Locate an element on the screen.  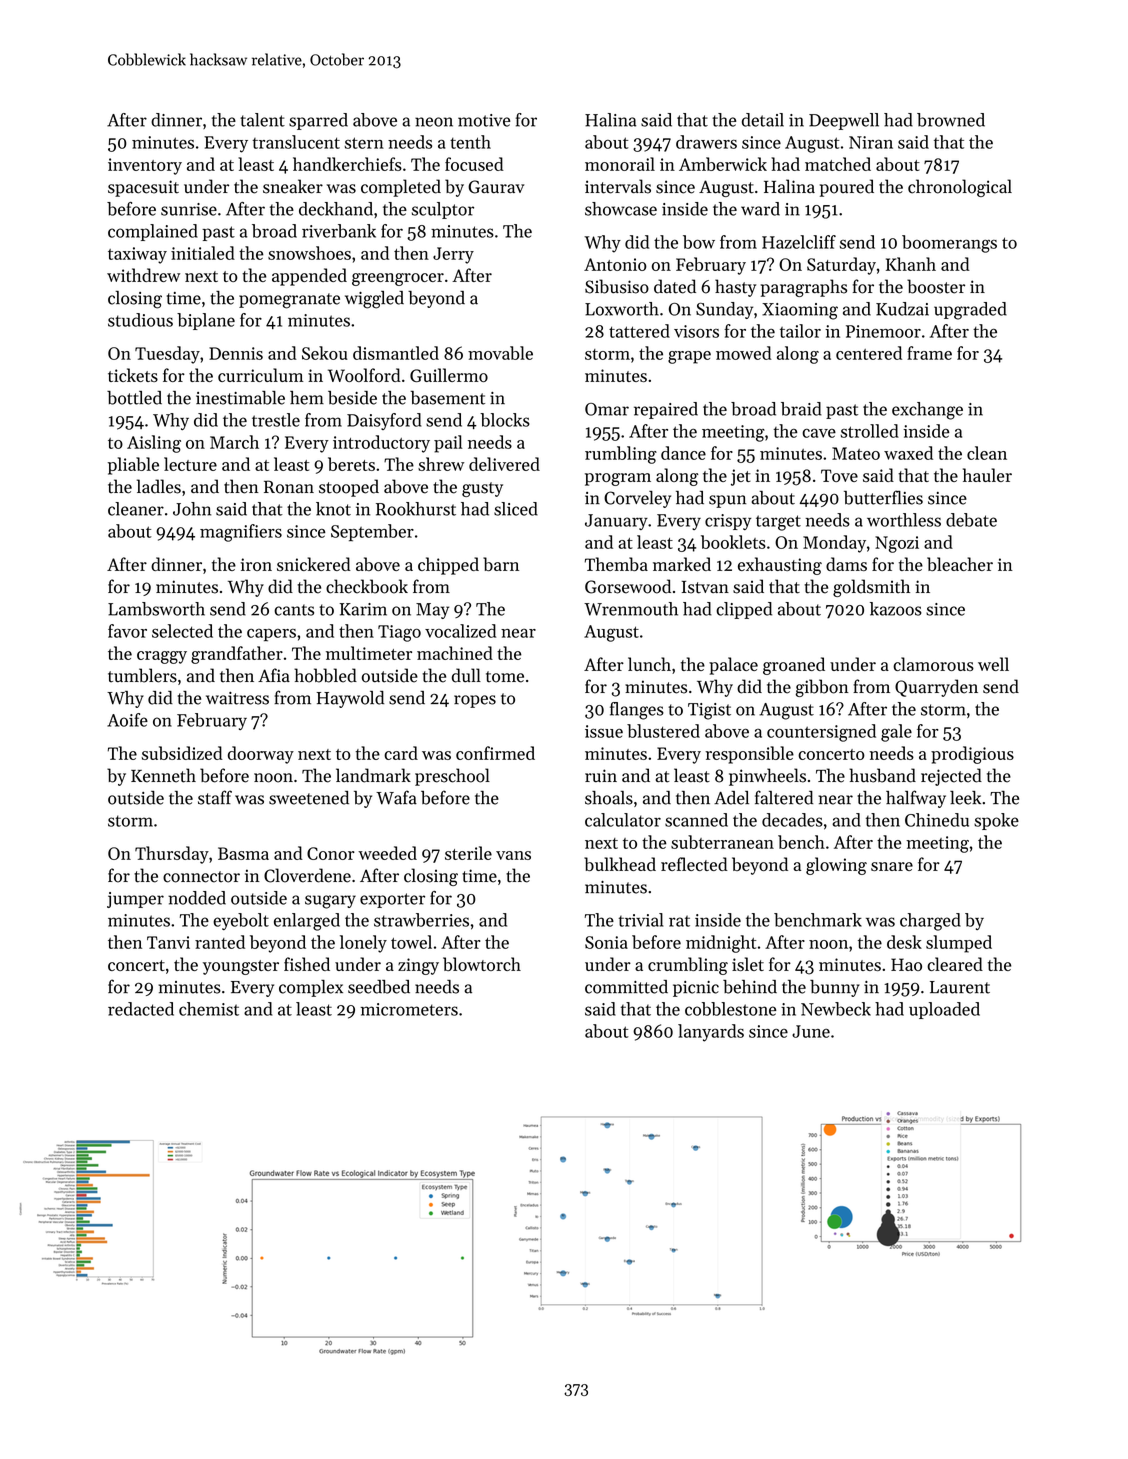
trestle is located at coordinates (276, 420).
